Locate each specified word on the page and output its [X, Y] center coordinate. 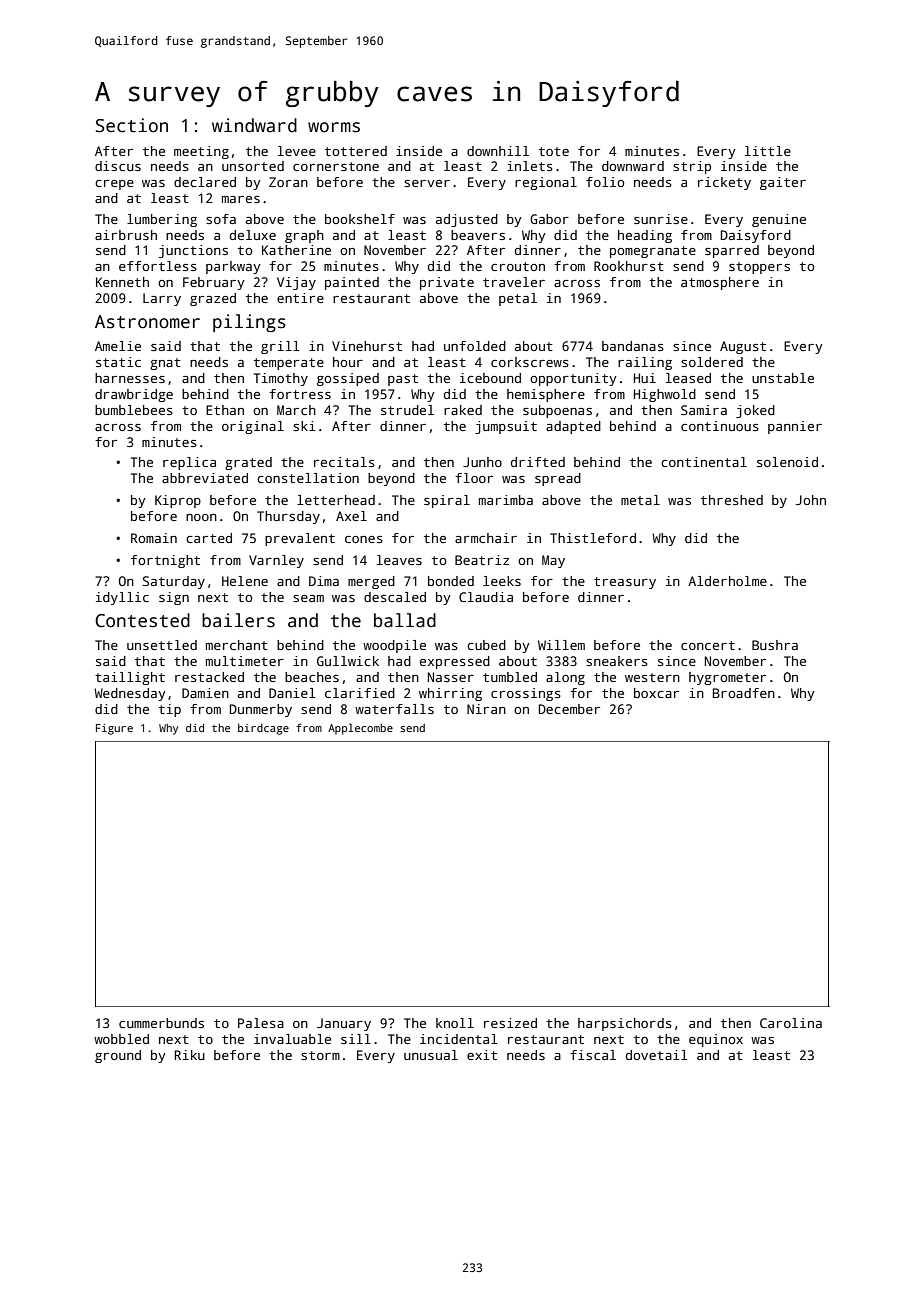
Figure [114, 729]
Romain [154, 538]
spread [558, 479]
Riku [190, 1055]
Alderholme [727, 581]
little [768, 151]
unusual [431, 1055]
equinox [716, 1040]
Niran [486, 709]
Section [132, 125]
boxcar [656, 693]
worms [334, 127]
